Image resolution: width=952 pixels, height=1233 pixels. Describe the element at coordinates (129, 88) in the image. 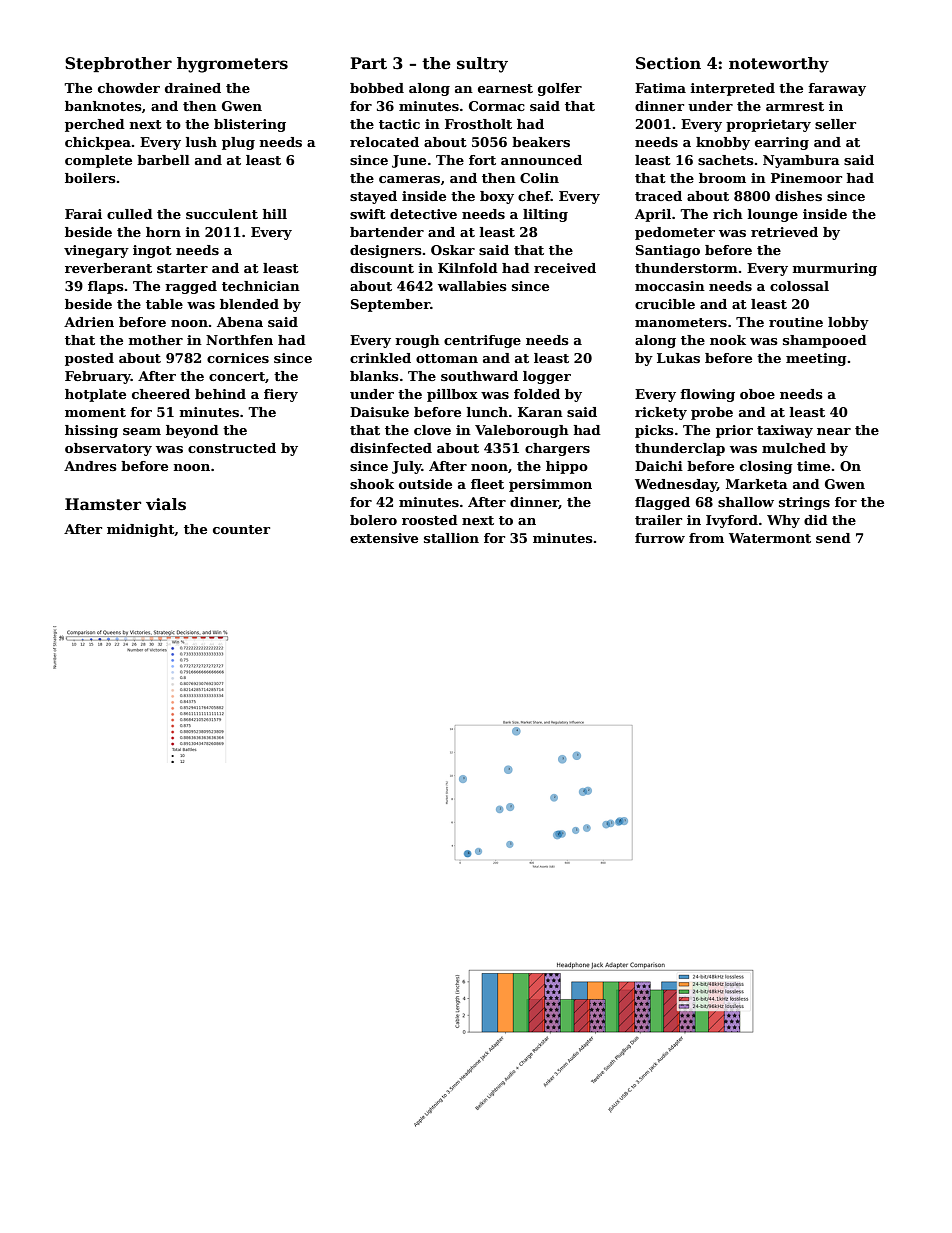

I see `chowder` at that location.
